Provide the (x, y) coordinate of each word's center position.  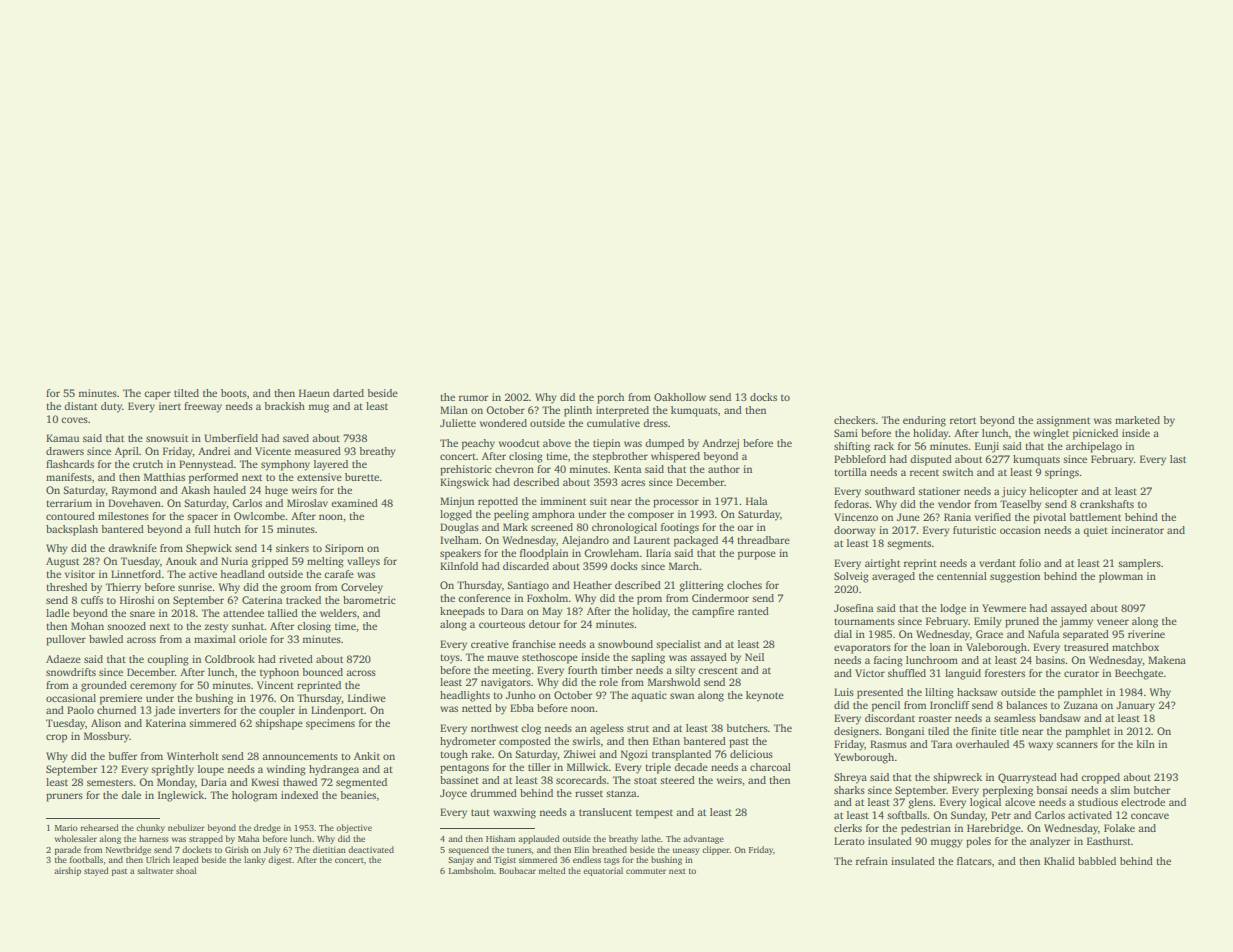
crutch (148, 464)
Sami (846, 433)
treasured (1086, 647)
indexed (299, 795)
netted (477, 708)
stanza (621, 793)
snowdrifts (71, 672)
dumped (664, 444)
